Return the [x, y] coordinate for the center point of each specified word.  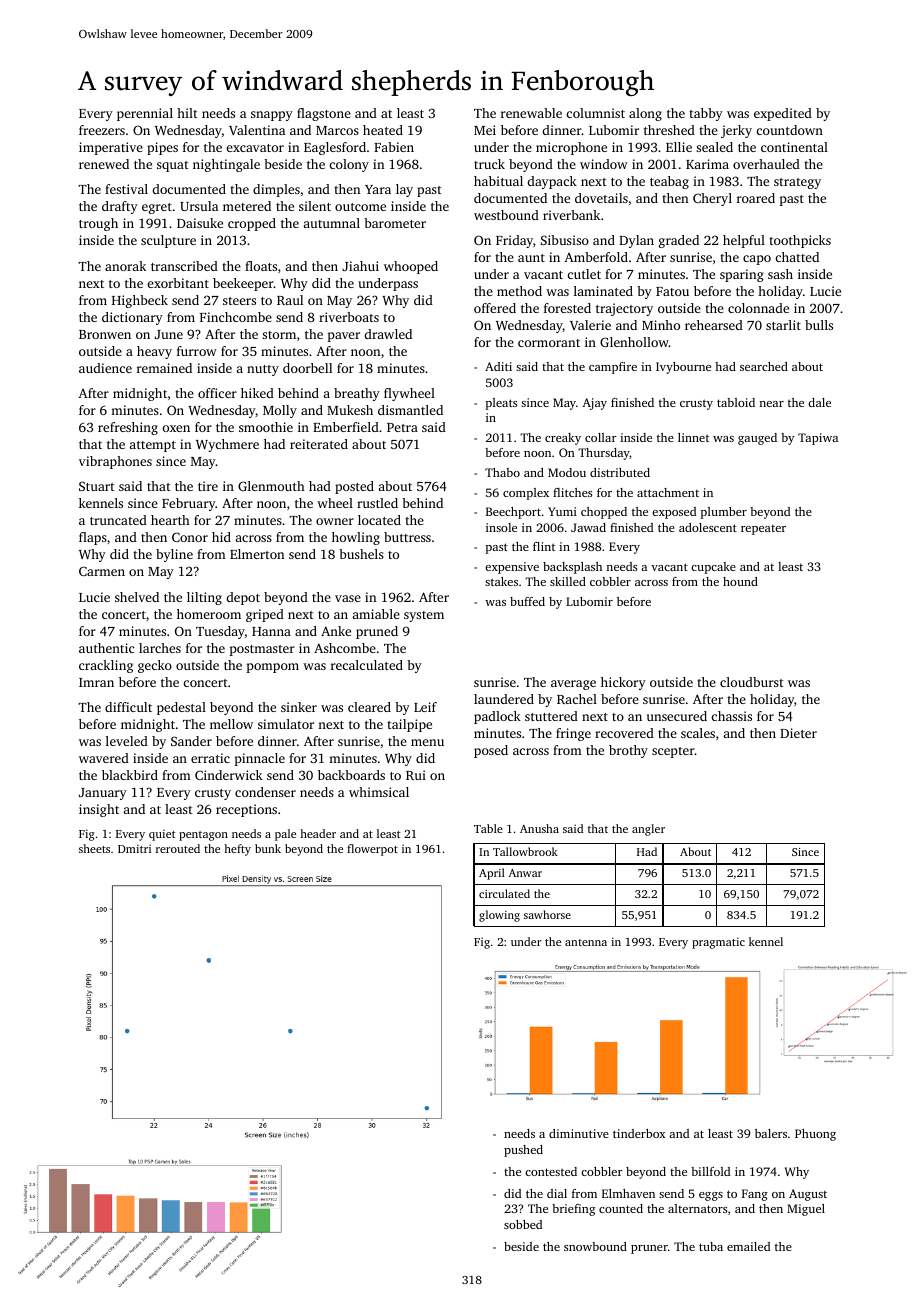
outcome [360, 207]
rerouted [178, 848]
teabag [669, 182]
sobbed [523, 1224]
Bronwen [105, 334]
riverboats [349, 317]
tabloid [736, 402]
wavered [104, 758]
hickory [623, 683]
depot [243, 598]
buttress [407, 537]
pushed [523, 1151]
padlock [497, 717]
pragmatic [718, 943]
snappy [272, 116]
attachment [668, 492]
